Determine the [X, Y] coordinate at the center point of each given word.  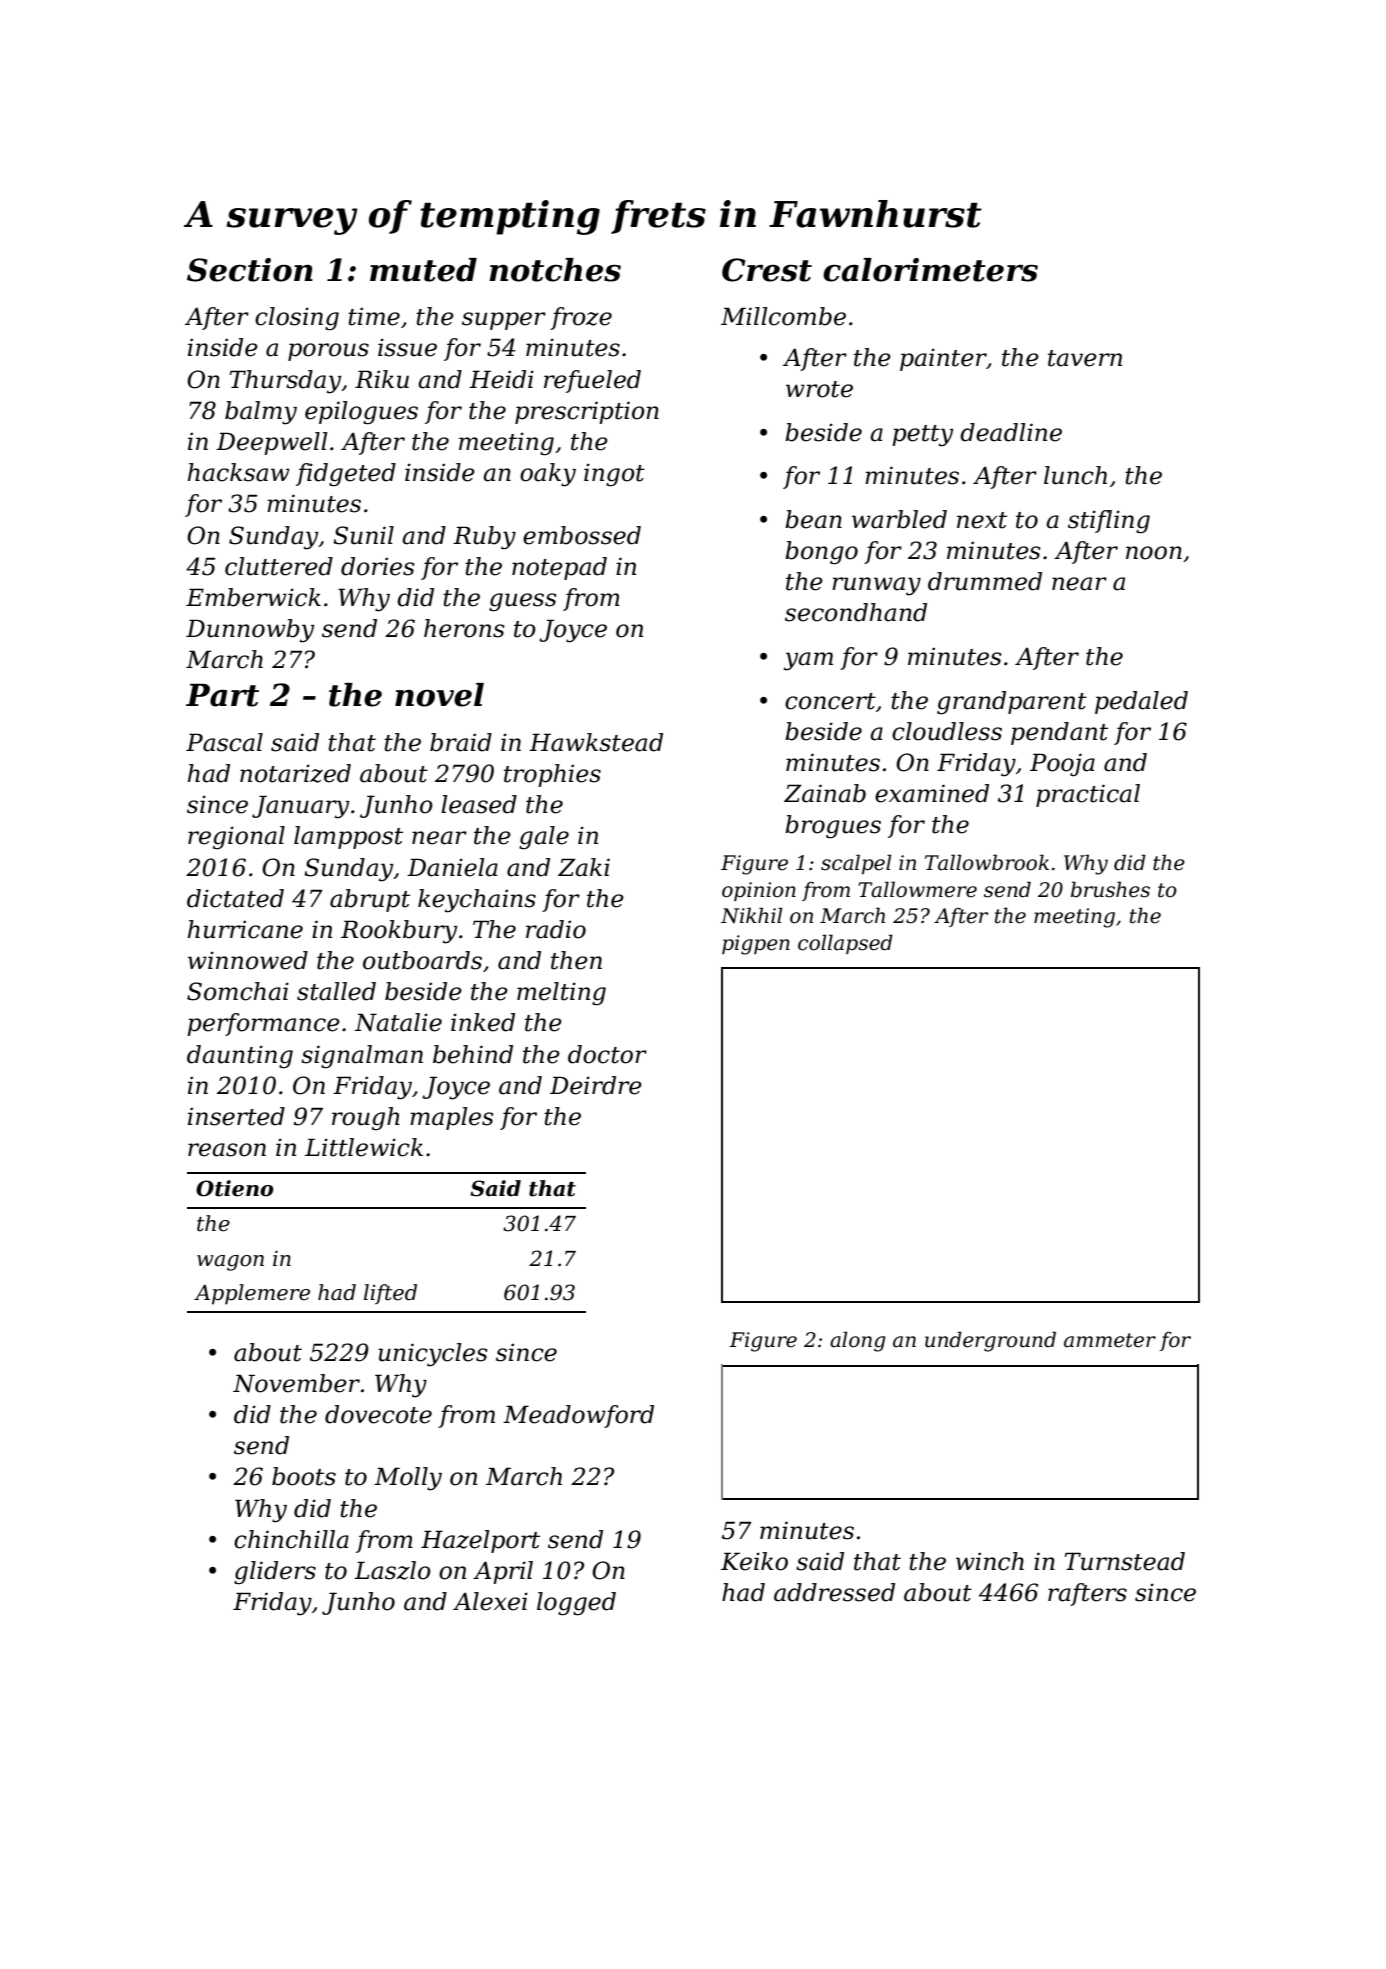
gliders [275, 1573]
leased [479, 804]
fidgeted [346, 475]
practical [1088, 795]
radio [556, 929]
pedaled [1141, 702]
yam [808, 661]
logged [576, 1604]
